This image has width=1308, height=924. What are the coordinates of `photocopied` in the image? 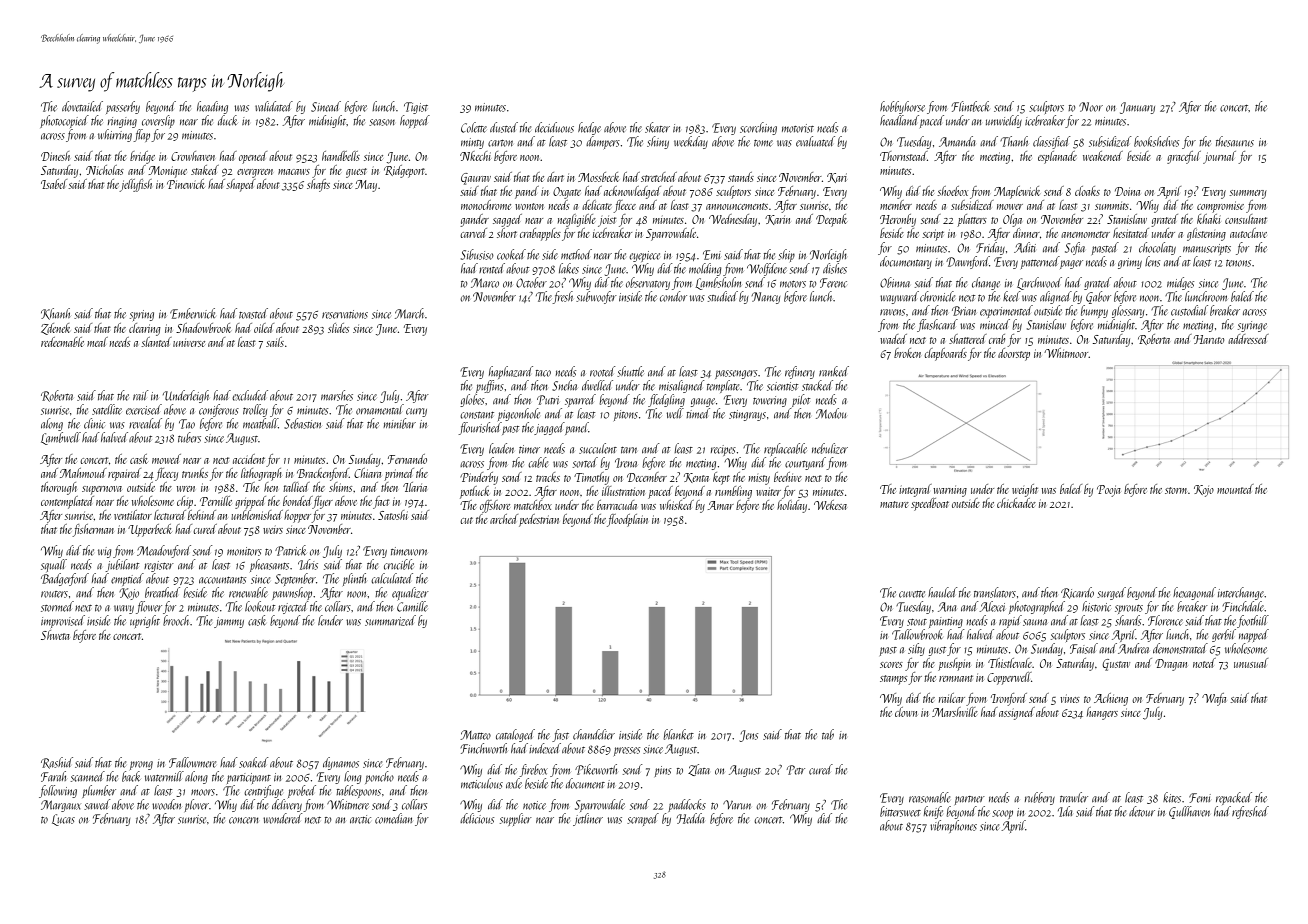 It's located at (64, 121).
